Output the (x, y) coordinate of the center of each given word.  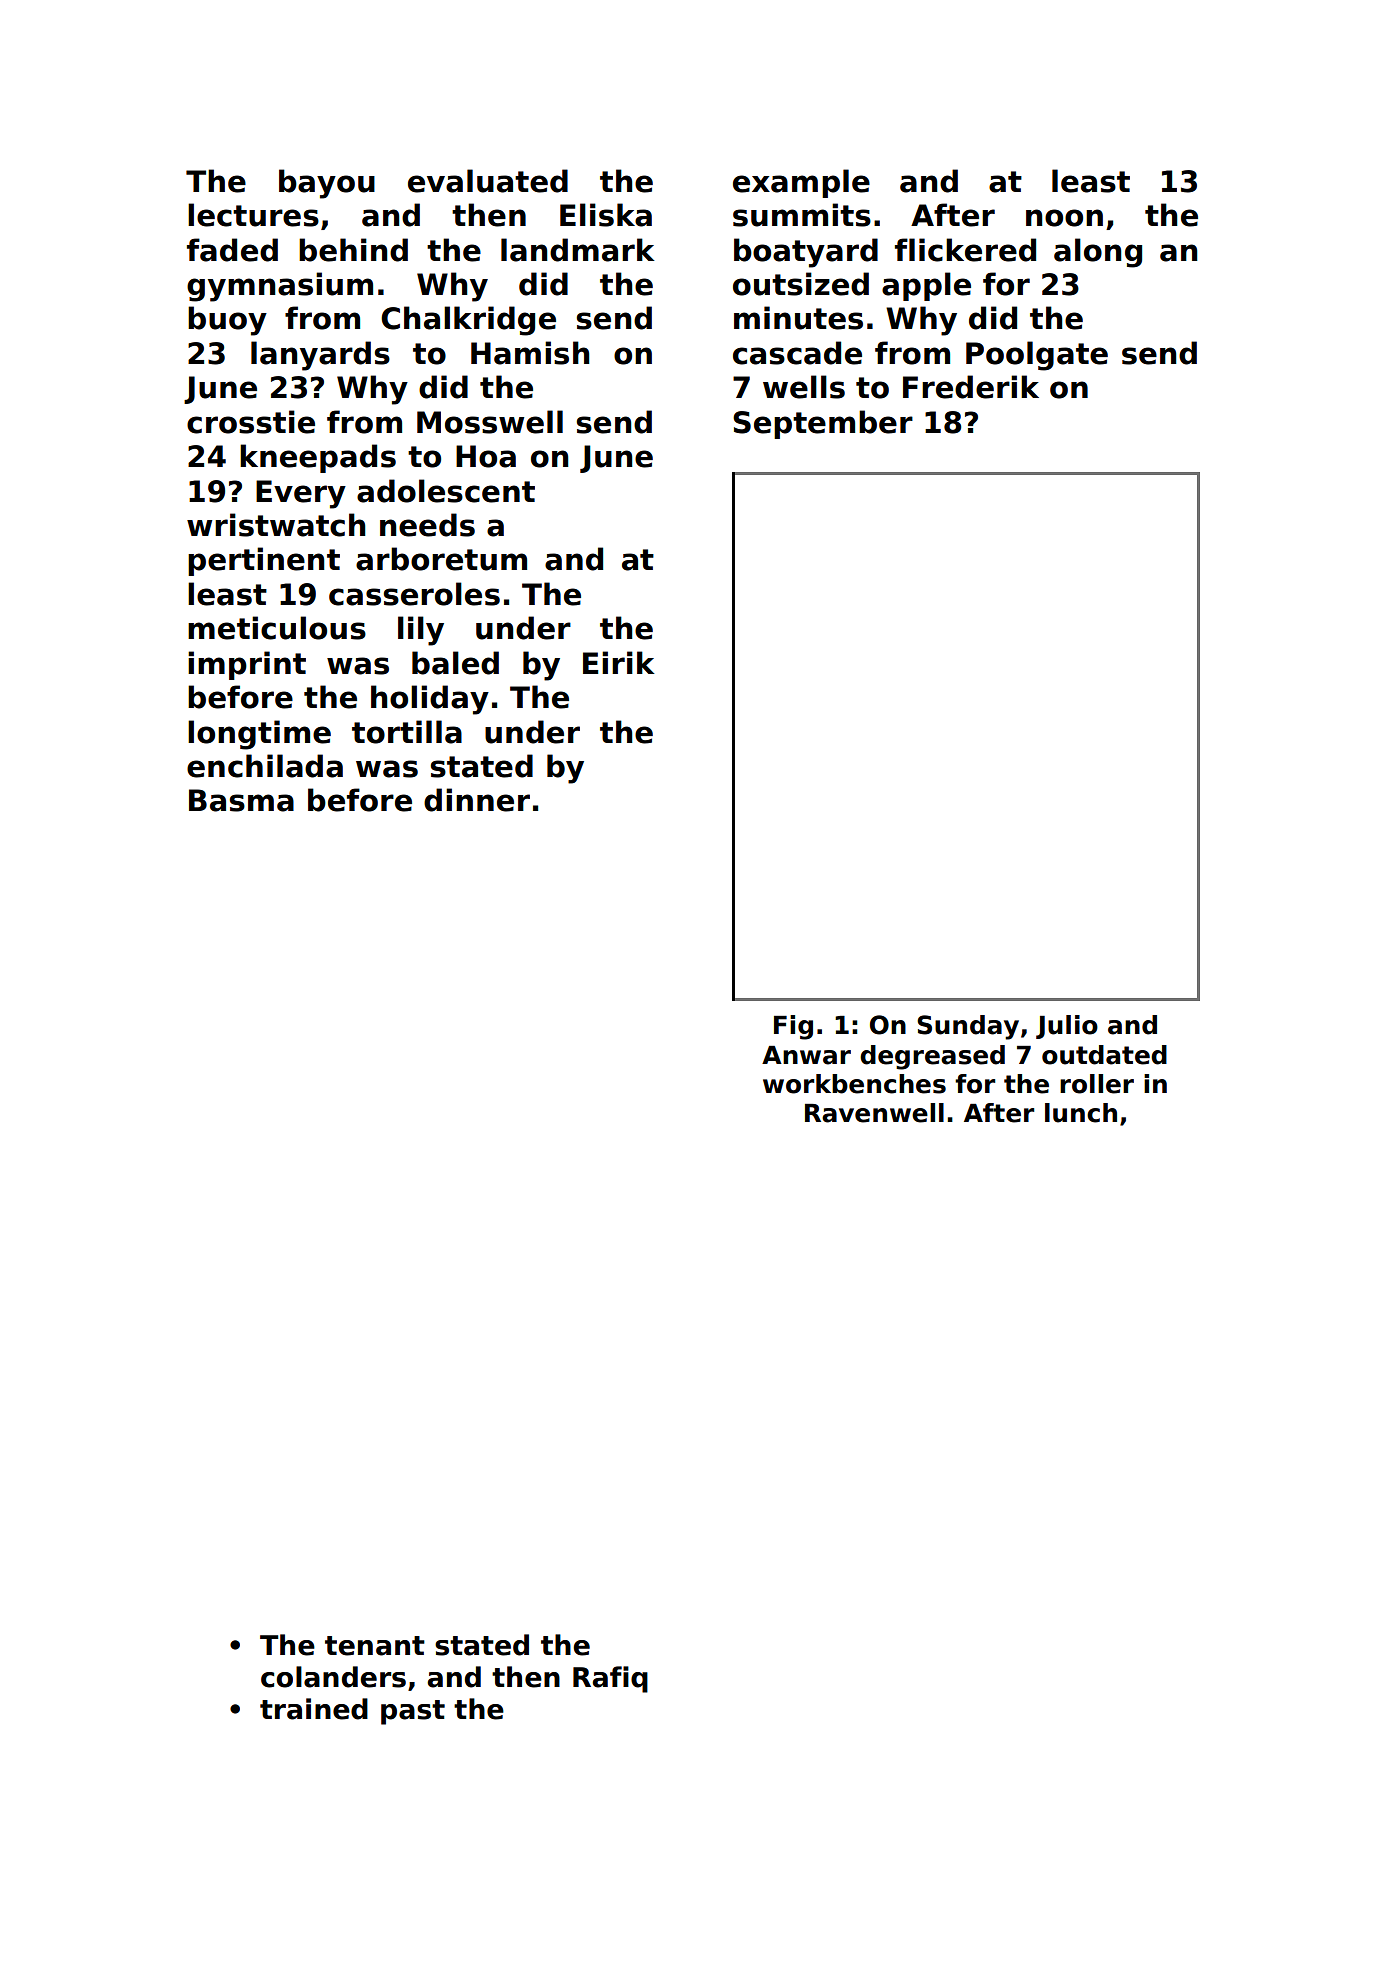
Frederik (971, 387)
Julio (1067, 1027)
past (413, 1712)
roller (1097, 1084)
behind (353, 250)
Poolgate (1037, 356)
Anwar (806, 1055)
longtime (259, 735)
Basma (241, 800)
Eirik (619, 662)
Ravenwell (874, 1113)
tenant (375, 1646)
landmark (578, 250)
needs (427, 525)
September (823, 424)
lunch (1081, 1113)
